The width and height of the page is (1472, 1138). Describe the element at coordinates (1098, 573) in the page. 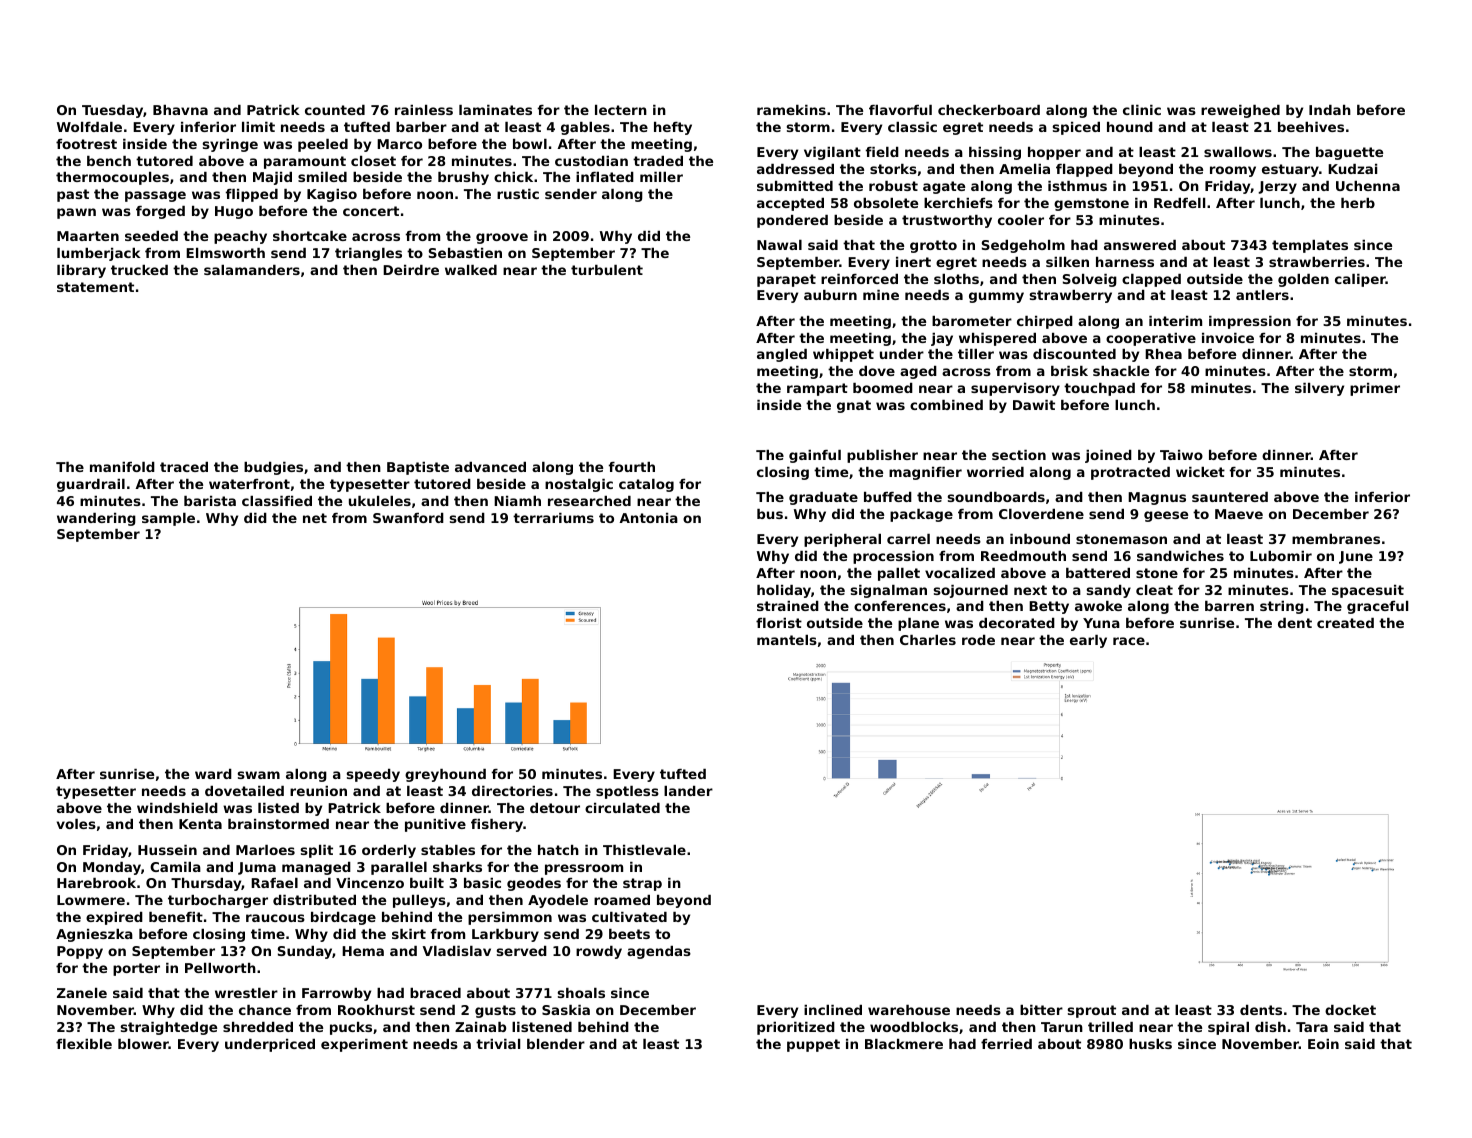

I see `battered` at that location.
